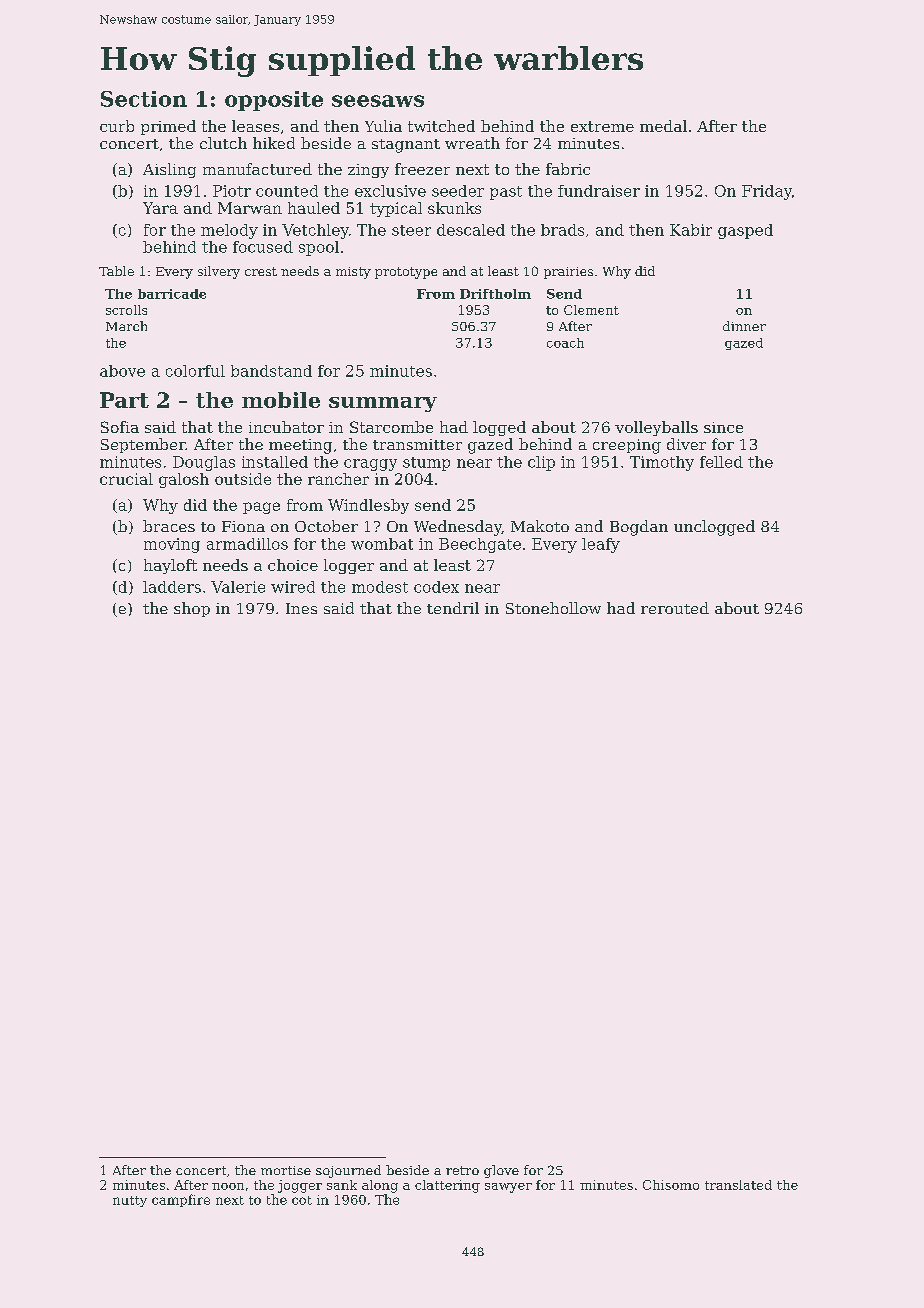 Image resolution: width=924 pixels, height=1308 pixels. Describe the element at coordinates (675, 608) in the document. I see `rerouted` at that location.
